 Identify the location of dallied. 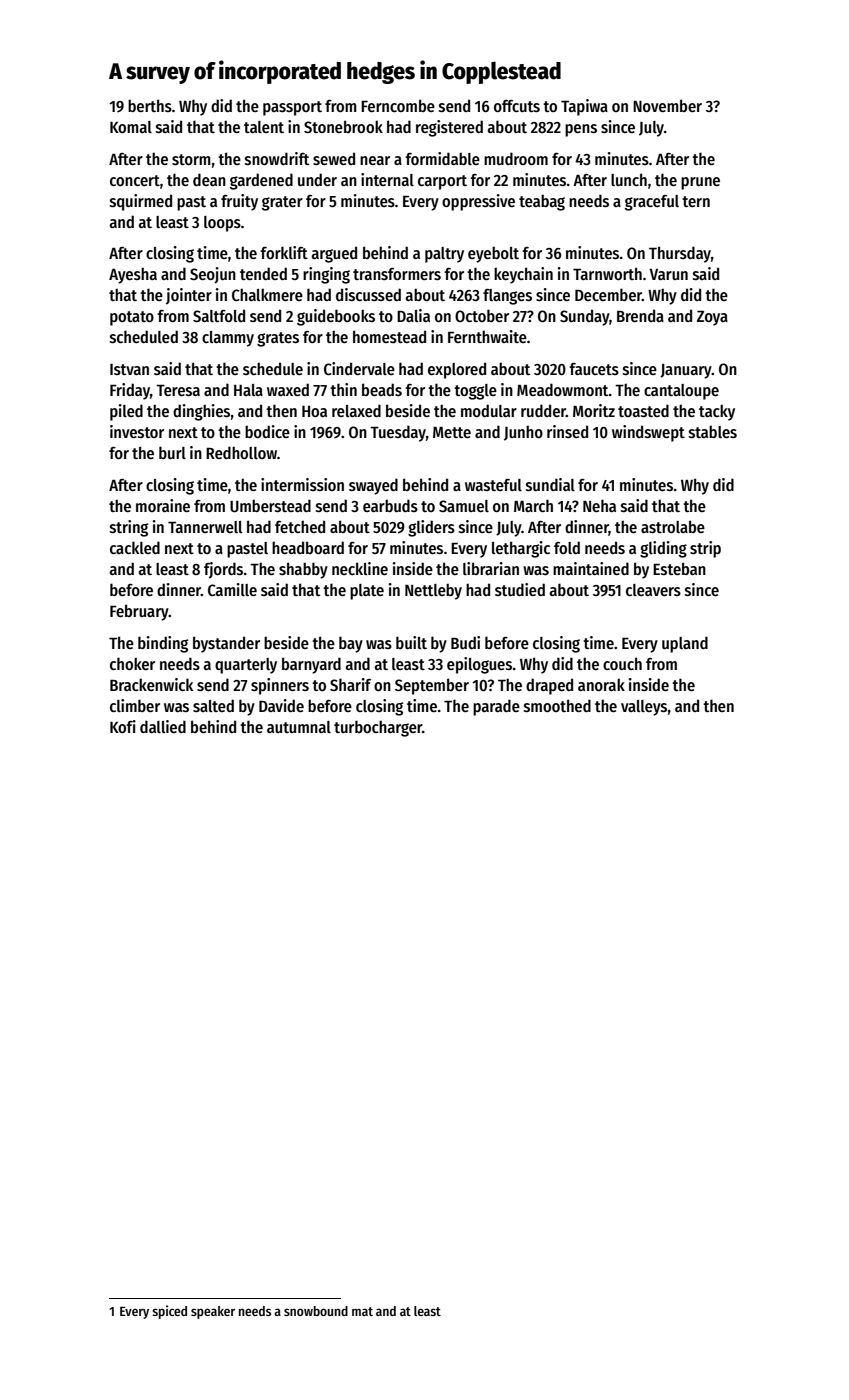
(163, 726).
